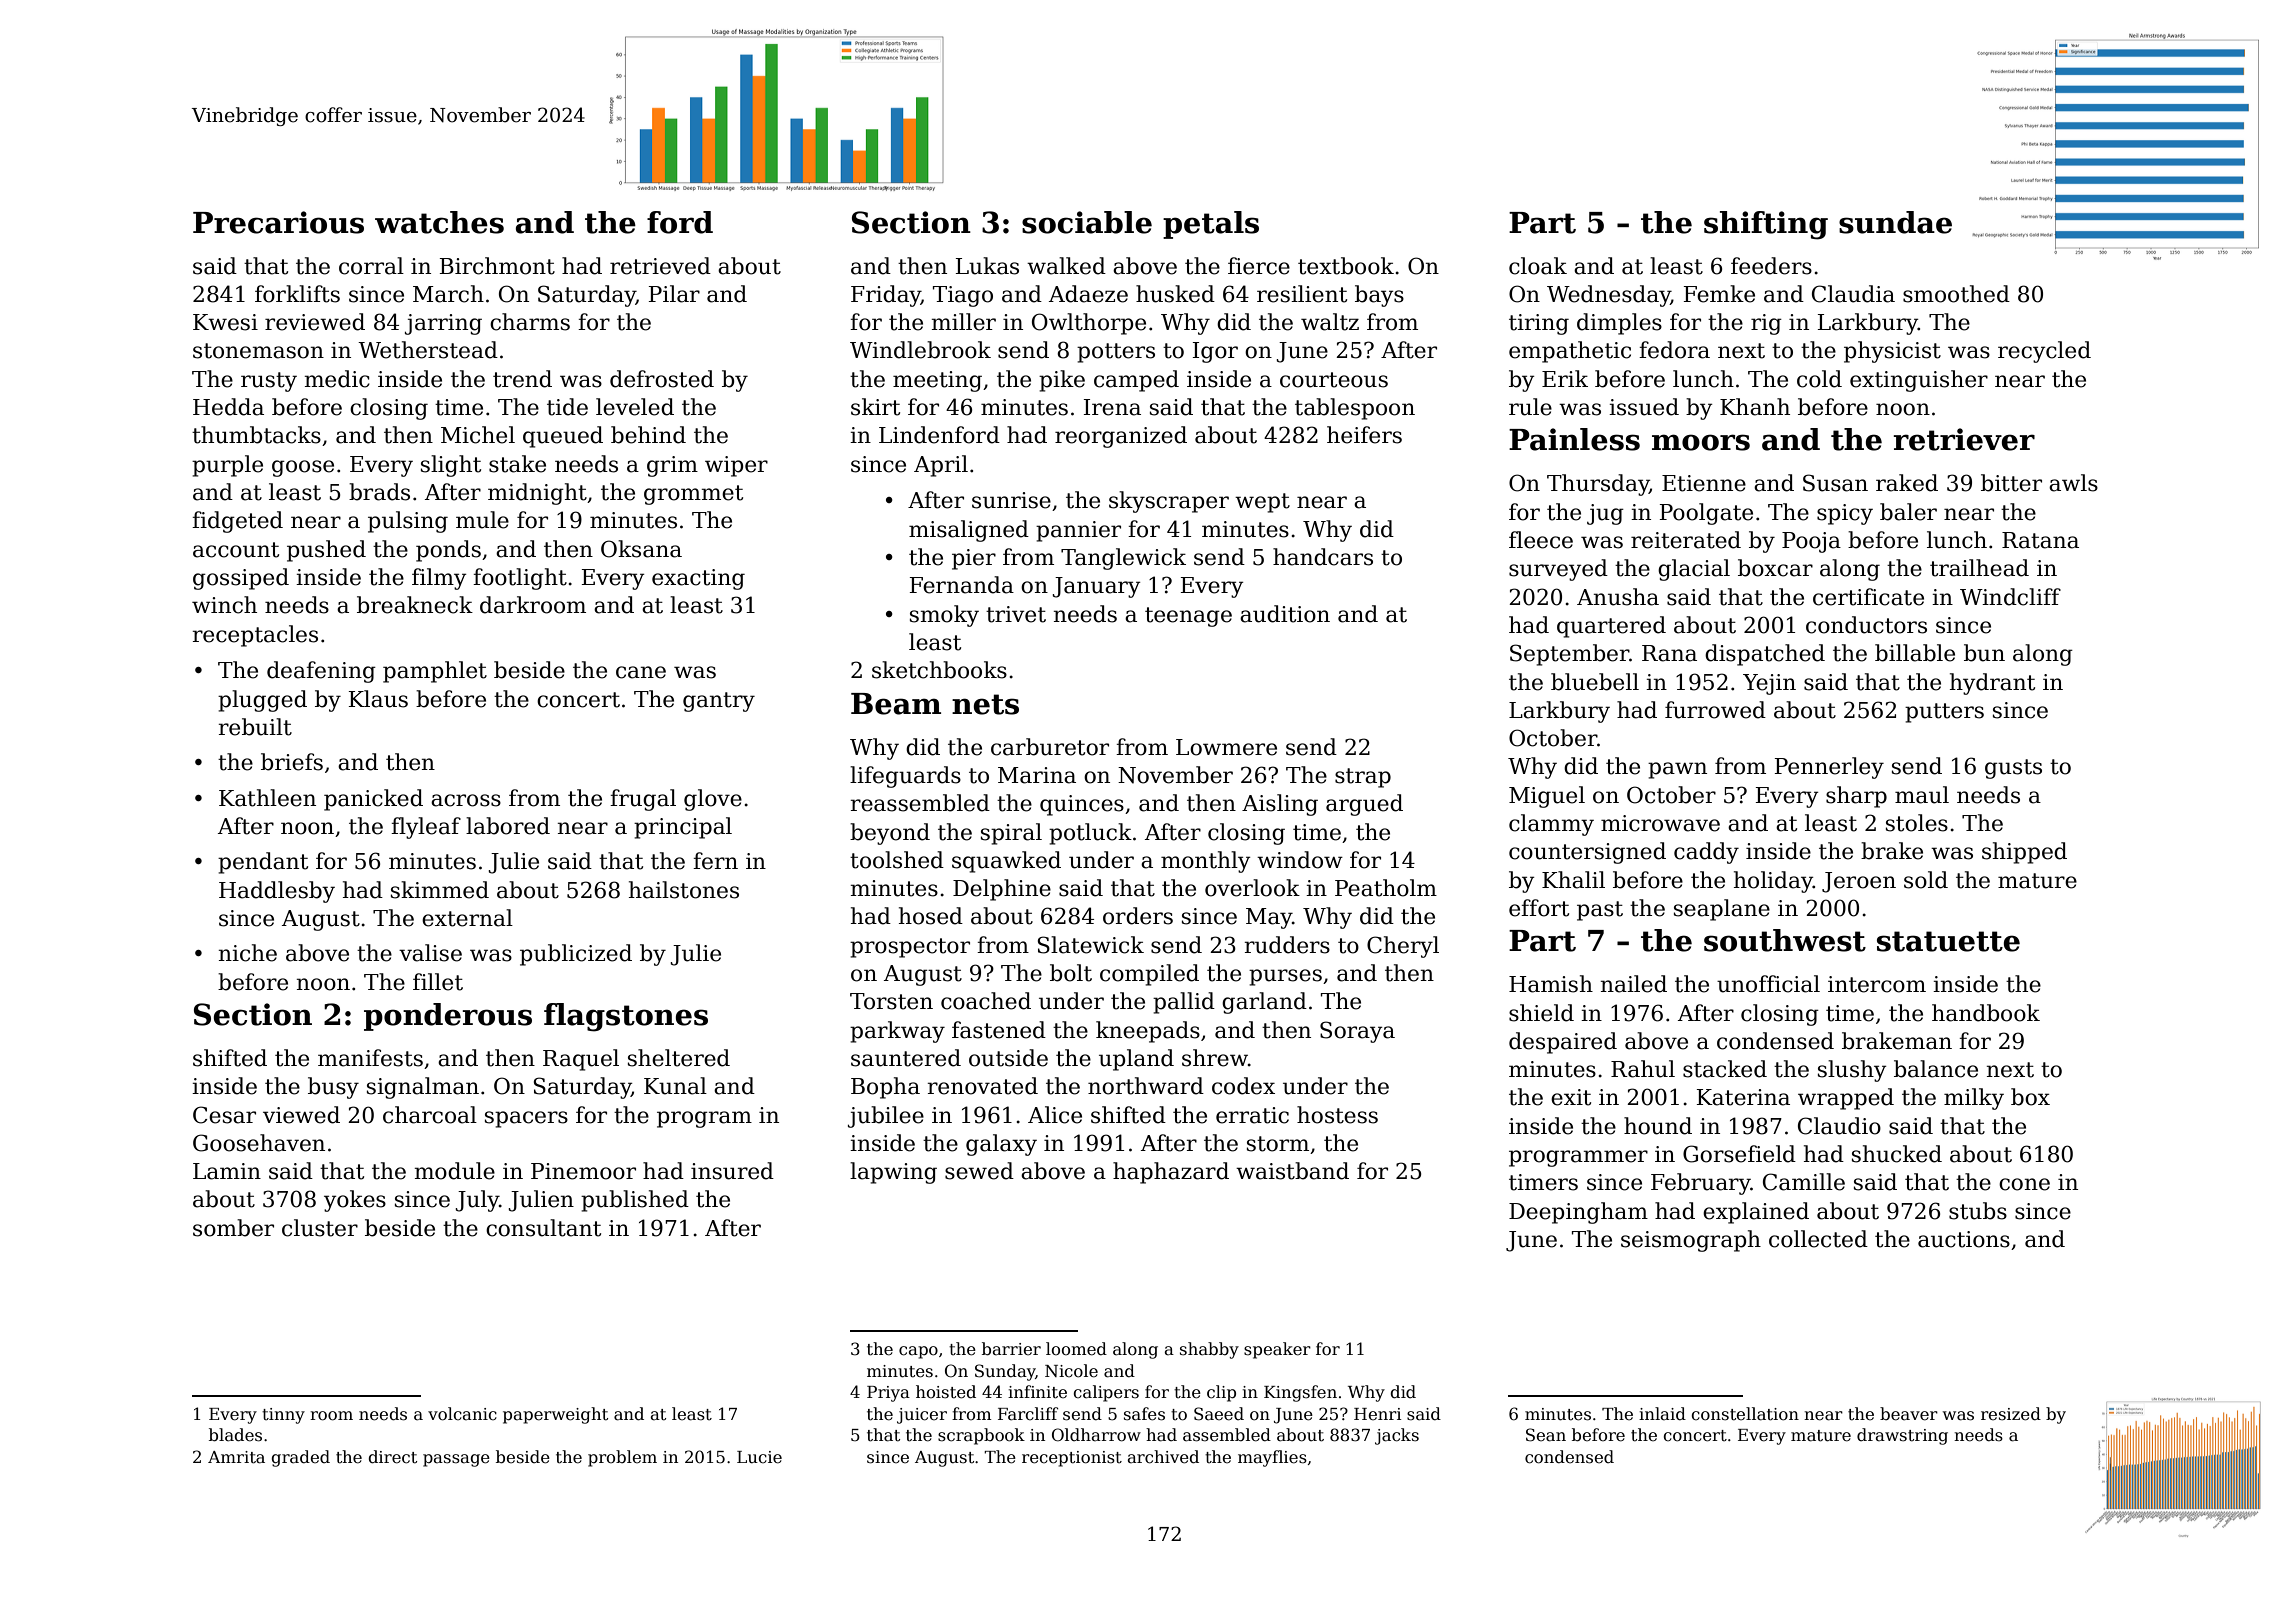 This screenshot has width=2292, height=1620. I want to click on passage, so click(456, 1460).
